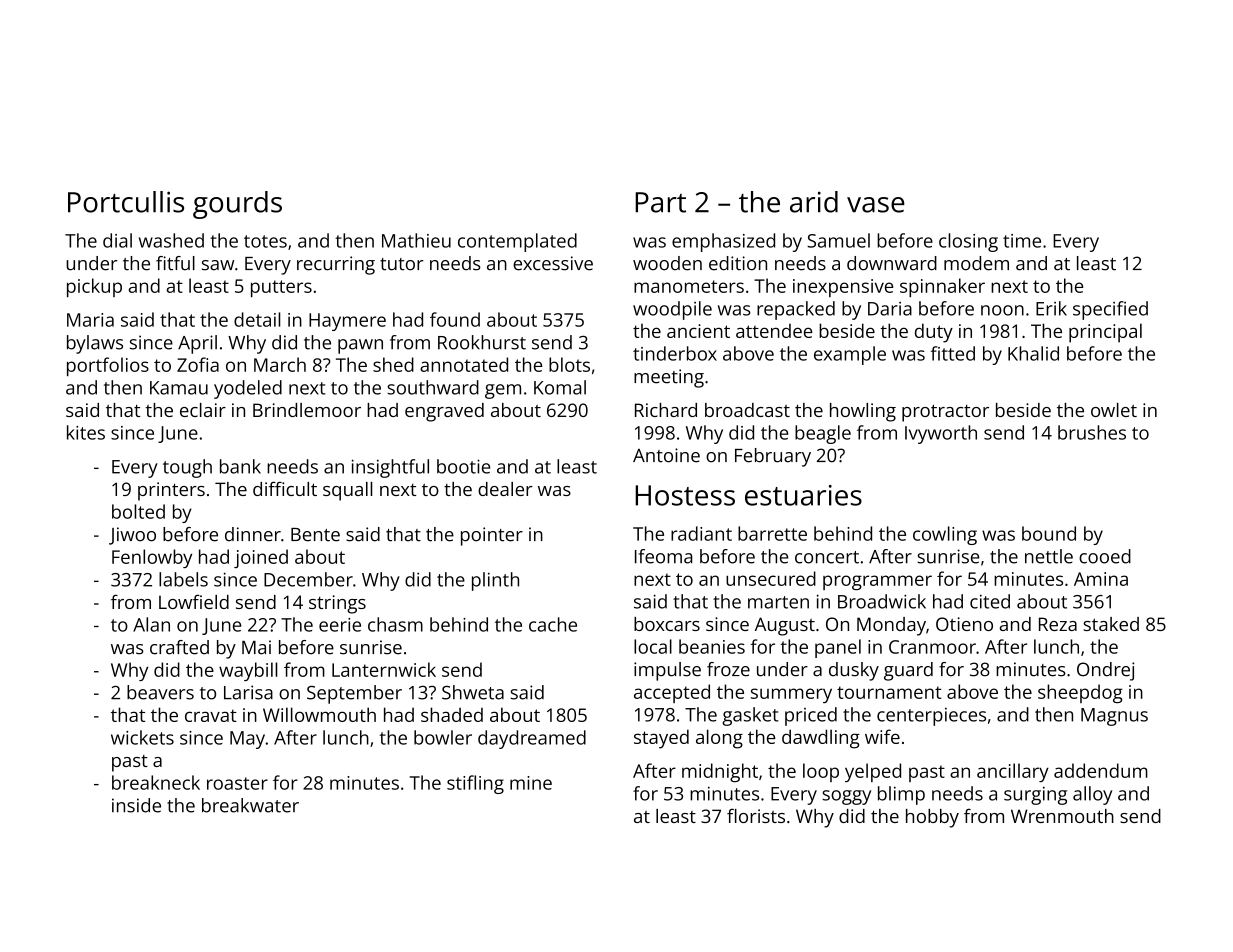  What do you see at coordinates (187, 468) in the document?
I see `tough` at bounding box center [187, 468].
